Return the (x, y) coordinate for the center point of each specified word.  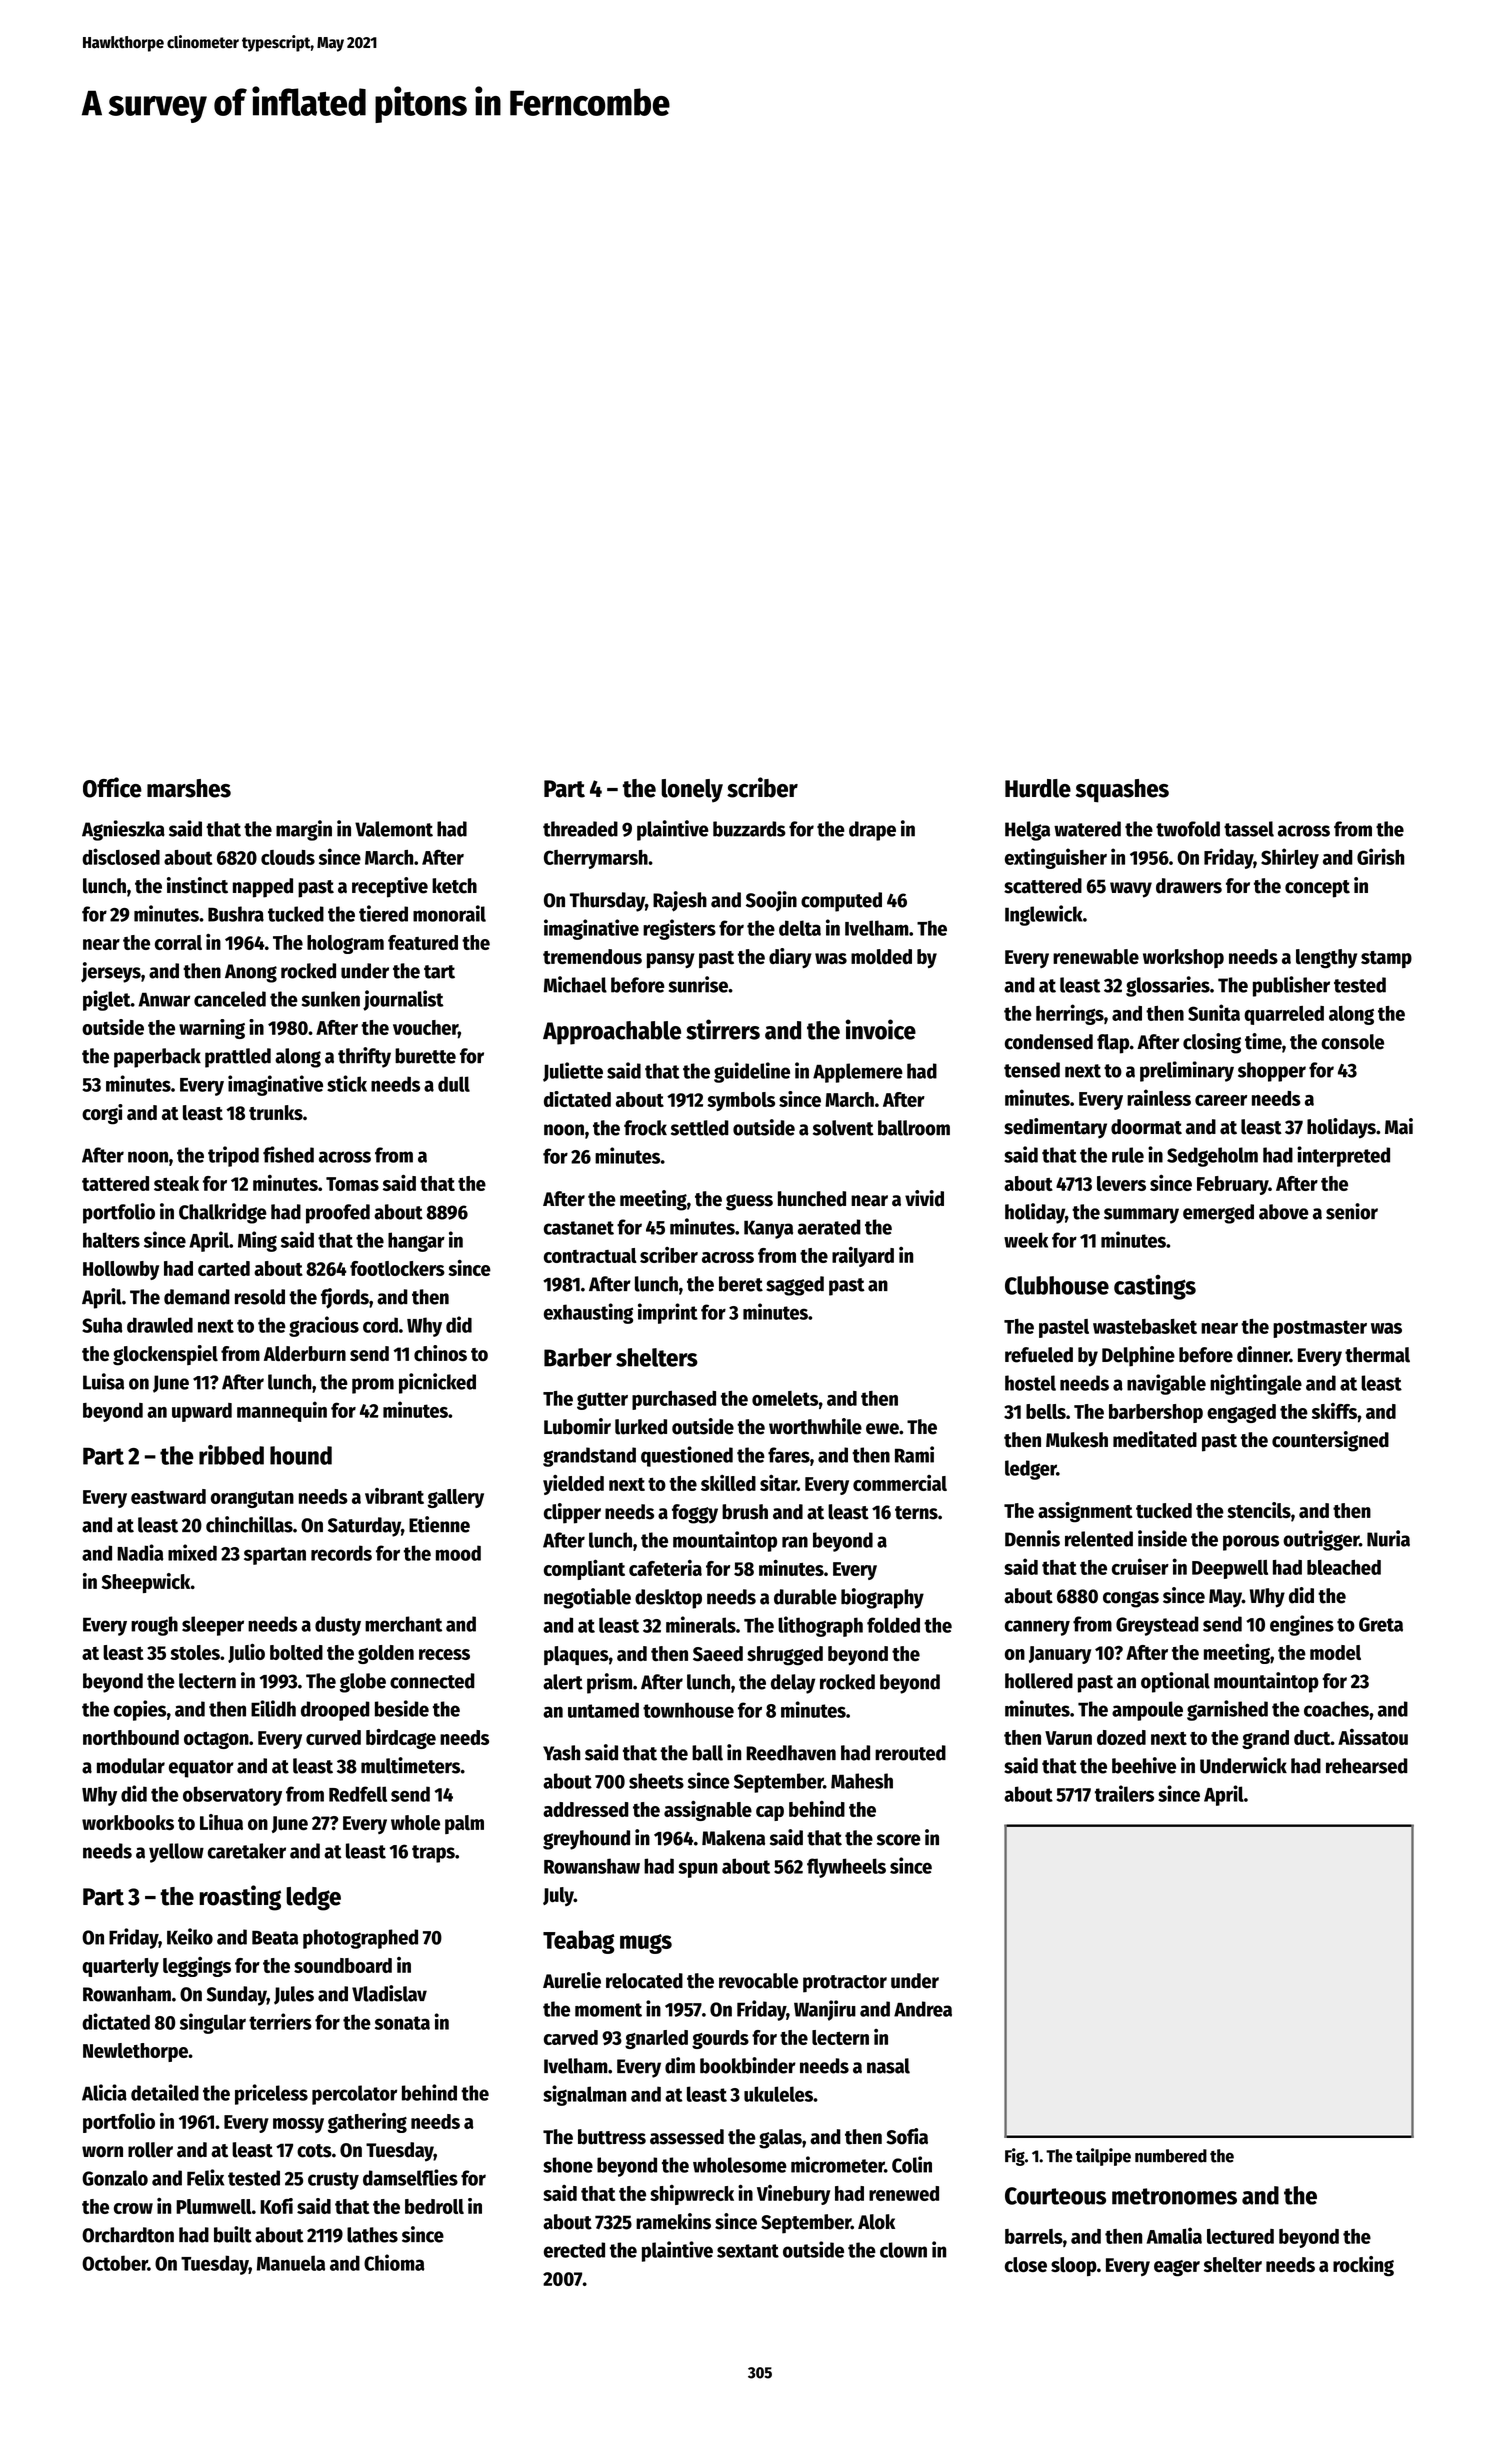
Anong (251, 973)
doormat (1146, 1127)
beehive (1144, 1765)
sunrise (698, 984)
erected (574, 2250)
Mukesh (1077, 1440)
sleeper (213, 1626)
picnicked (437, 1383)
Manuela (291, 2263)
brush (745, 1512)
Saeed (718, 1654)
